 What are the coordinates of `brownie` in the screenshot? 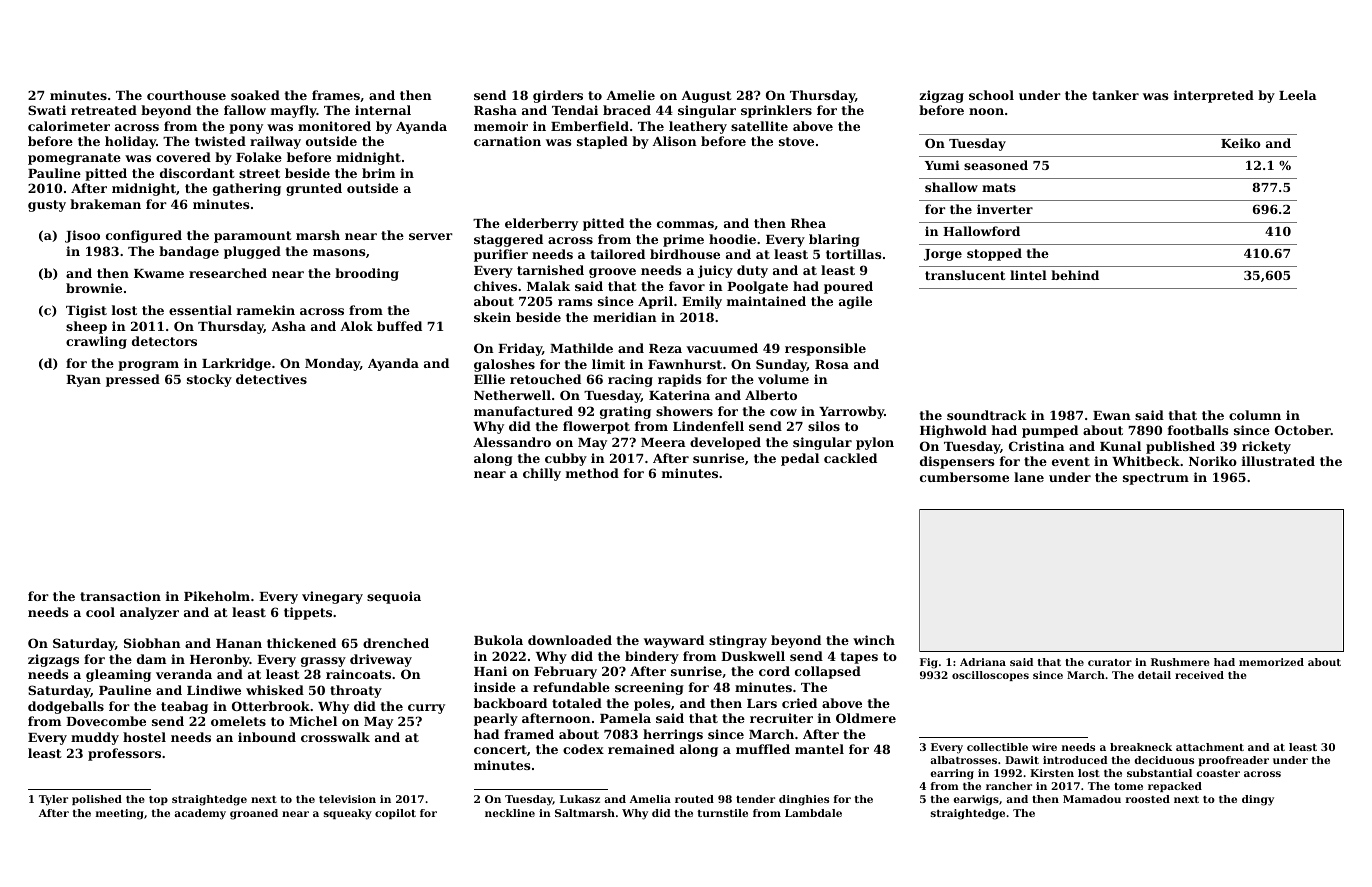 It's located at (94, 288).
